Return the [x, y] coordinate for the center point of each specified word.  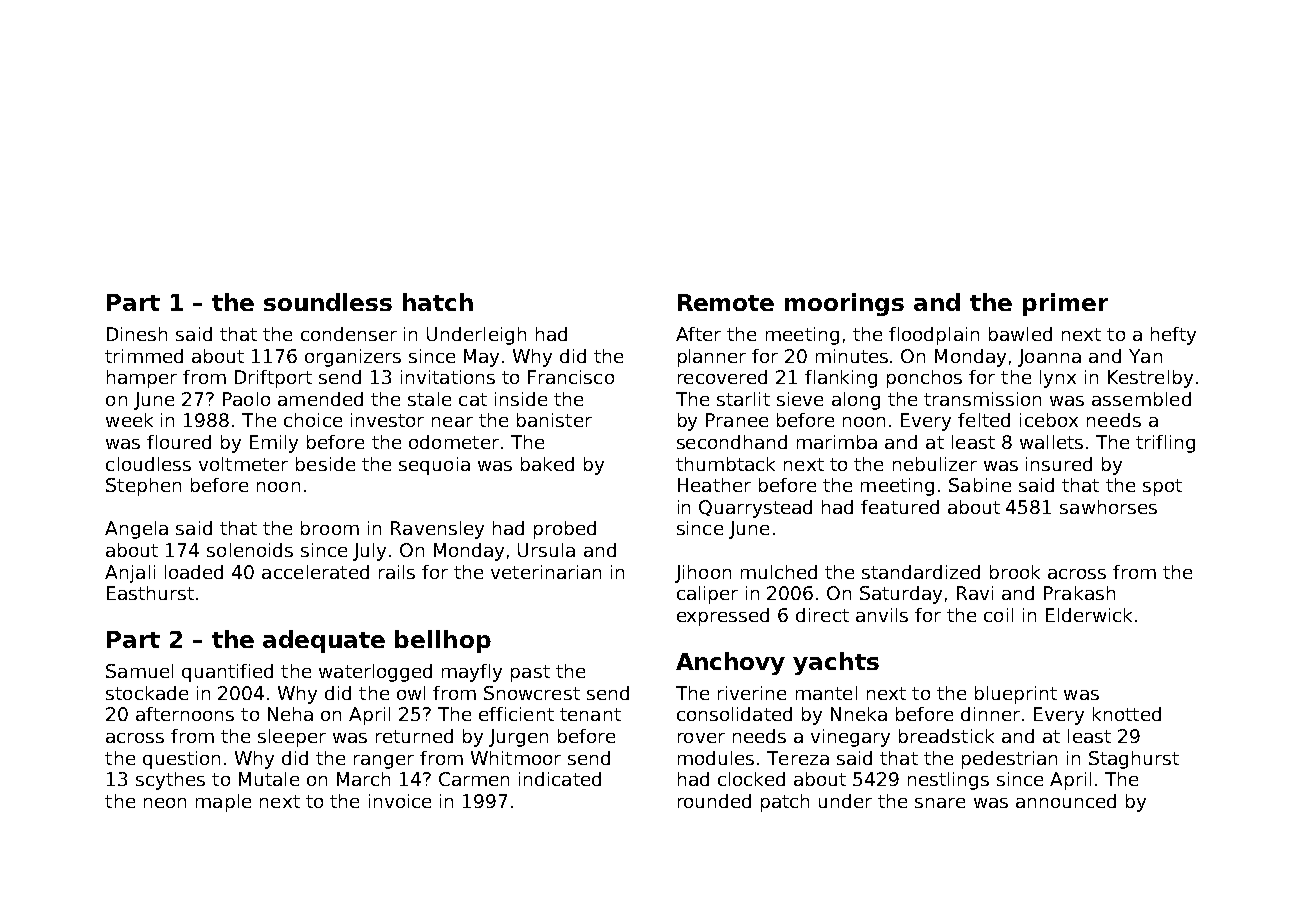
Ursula [546, 550]
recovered [722, 377]
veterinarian [546, 572]
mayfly [472, 673]
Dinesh [137, 334]
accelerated [315, 572]
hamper [142, 379]
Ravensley [437, 530]
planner [712, 358]
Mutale [269, 779]
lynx [1058, 379]
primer [1065, 304]
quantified [227, 673]
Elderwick [1089, 615]
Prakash [1079, 593]
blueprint [1016, 695]
